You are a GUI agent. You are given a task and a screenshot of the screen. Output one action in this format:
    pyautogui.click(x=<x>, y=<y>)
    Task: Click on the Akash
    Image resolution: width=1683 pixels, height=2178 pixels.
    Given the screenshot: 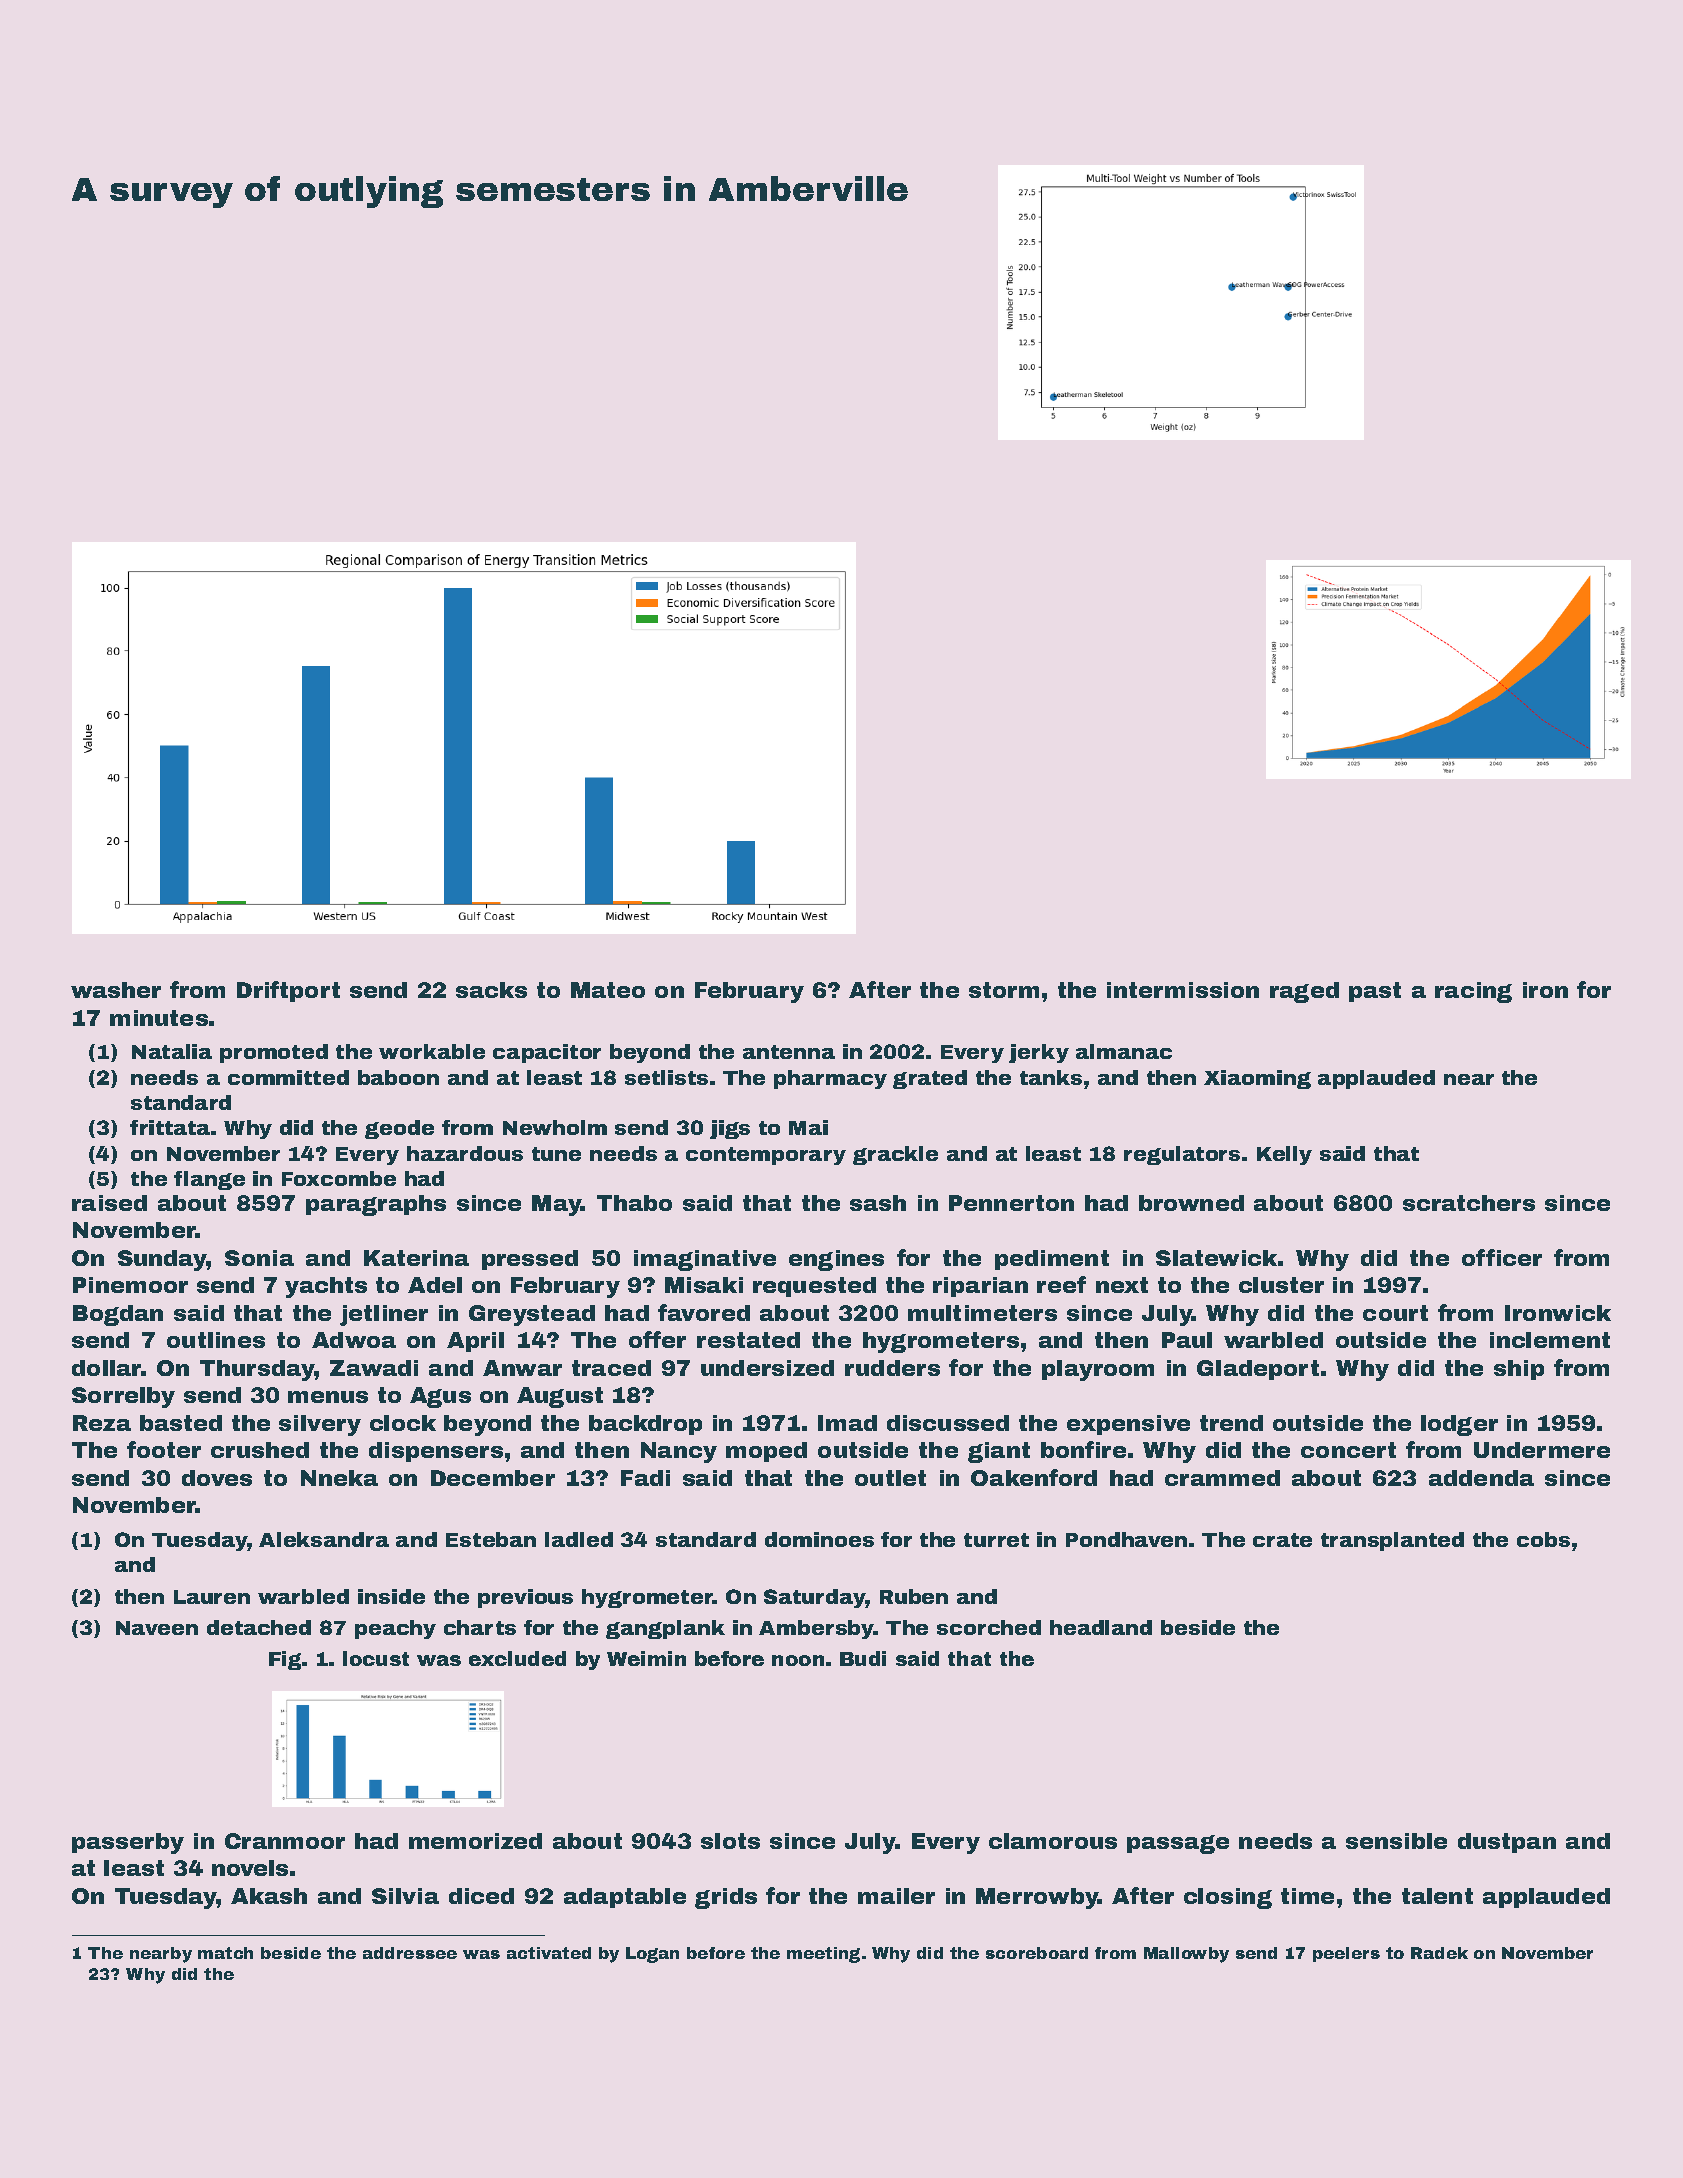 What is the action you would take?
    pyautogui.click(x=269, y=1896)
